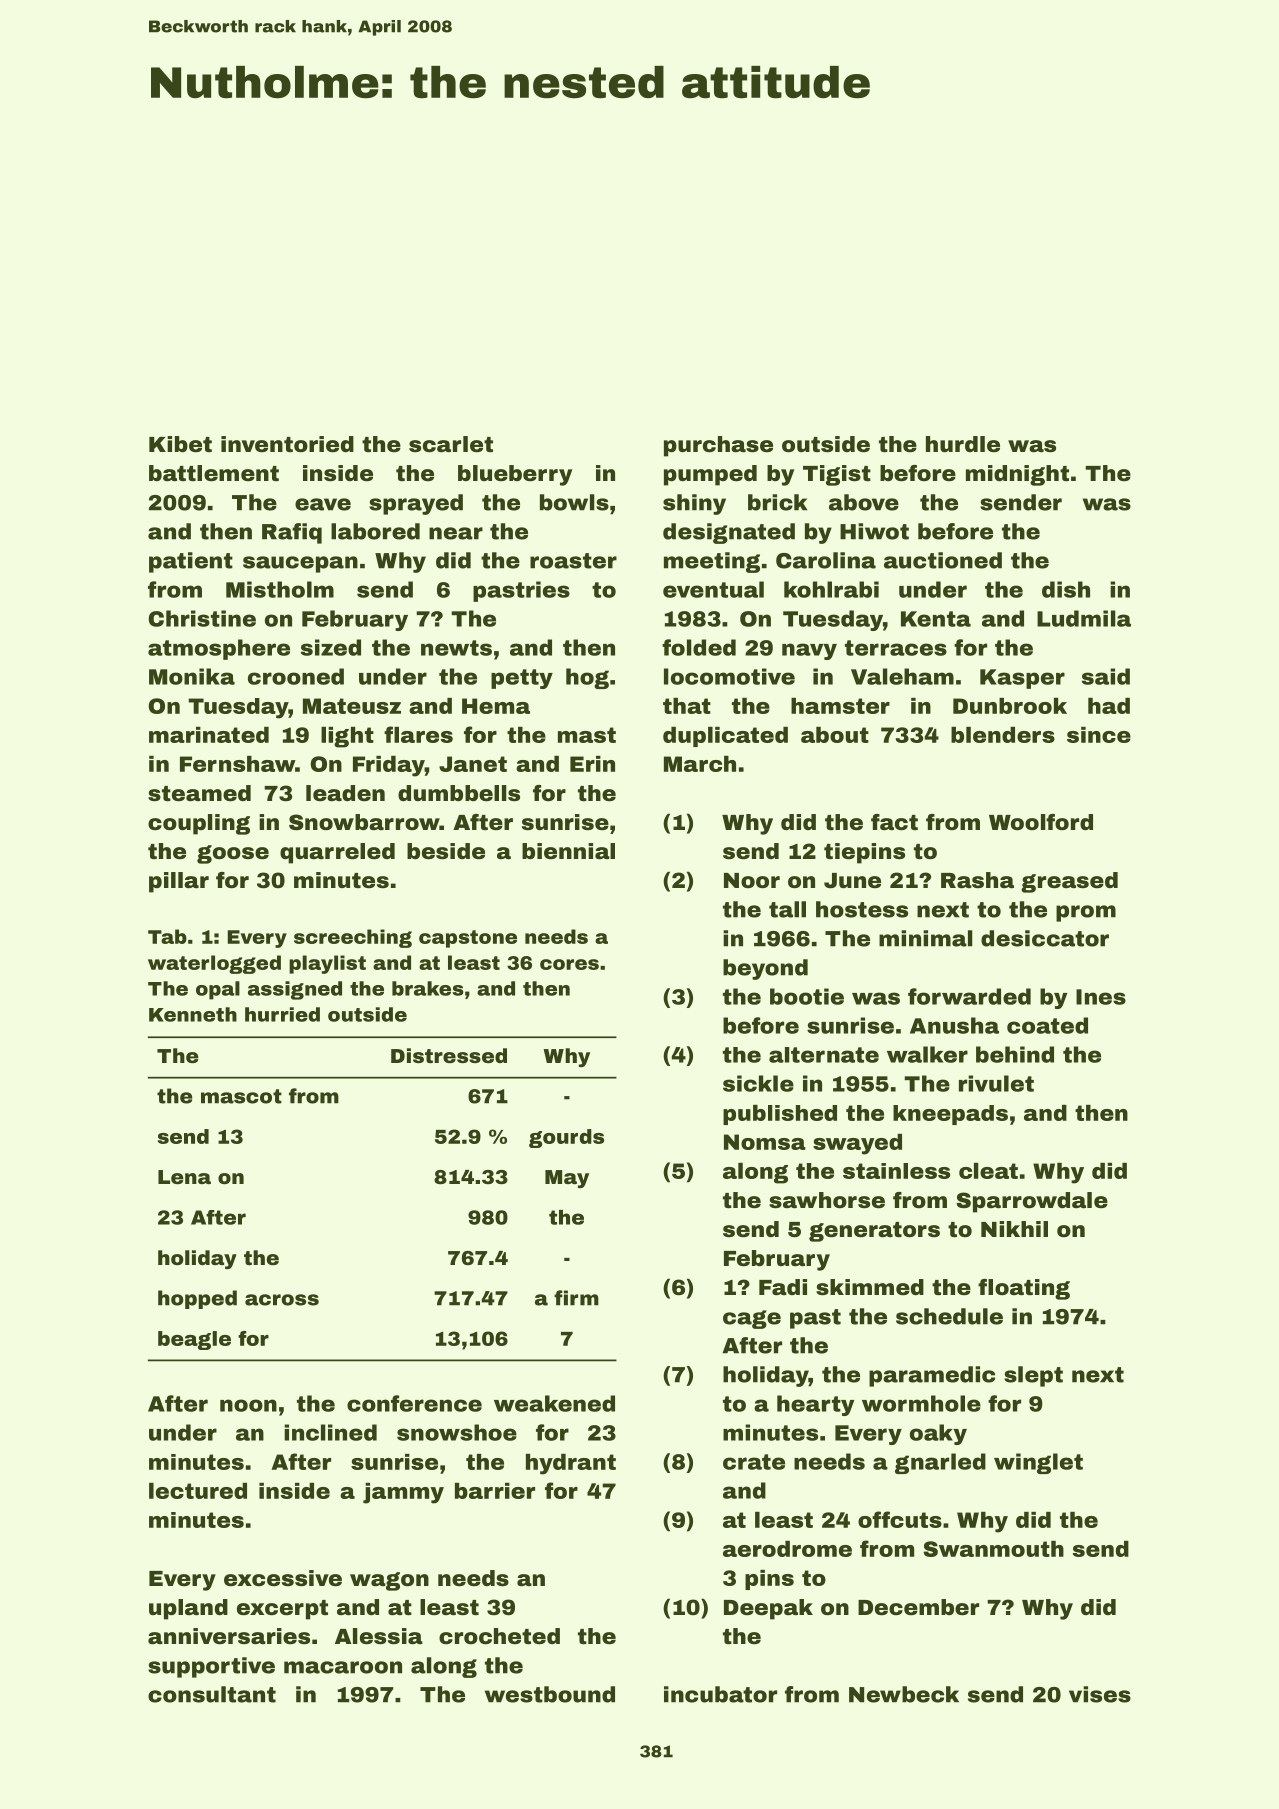 This screenshot has width=1279, height=1809. I want to click on consultant, so click(212, 1694).
